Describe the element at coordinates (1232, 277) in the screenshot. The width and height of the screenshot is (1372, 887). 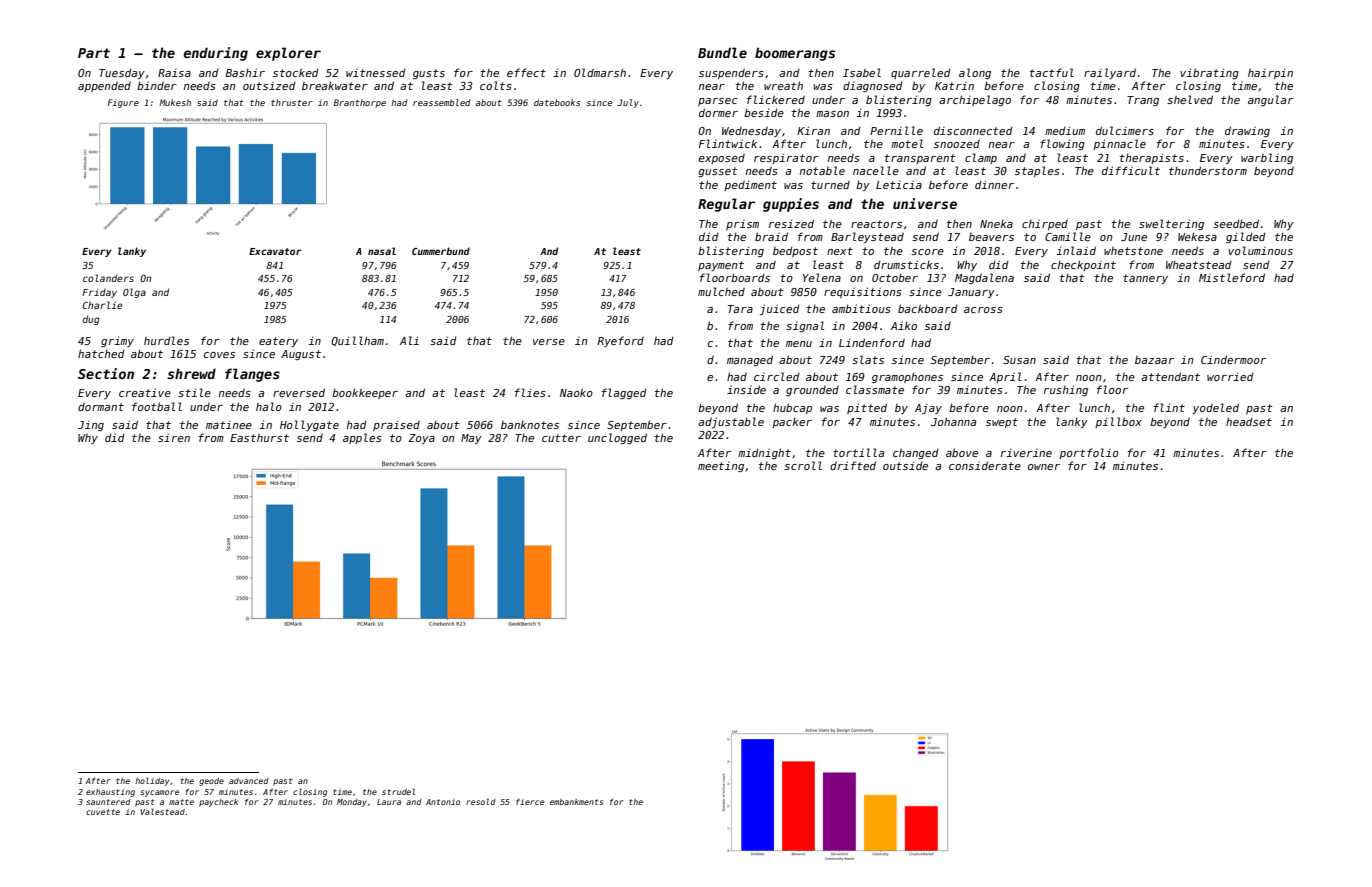
I see `Mistleford` at that location.
